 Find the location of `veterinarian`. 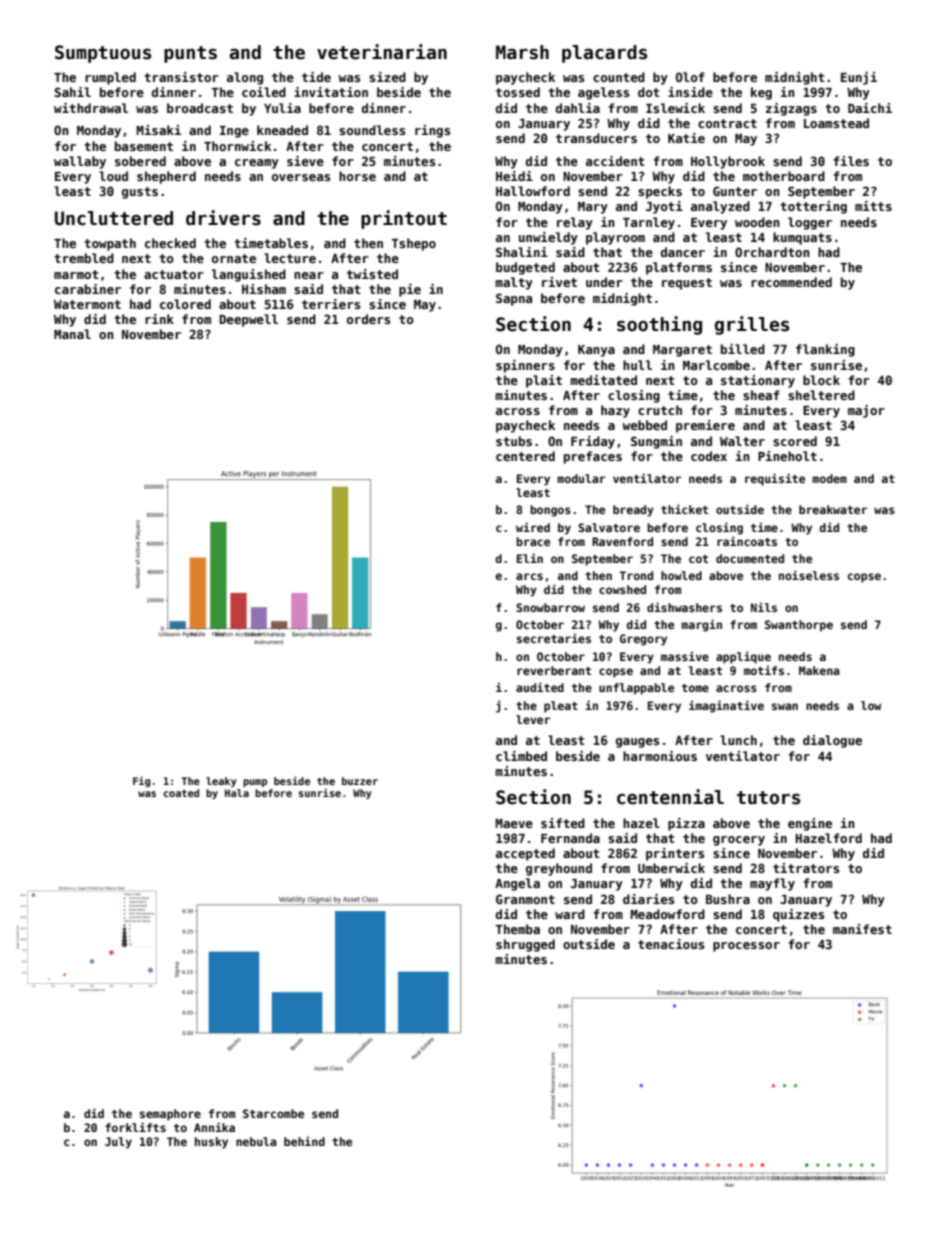

veterinarian is located at coordinates (382, 52).
